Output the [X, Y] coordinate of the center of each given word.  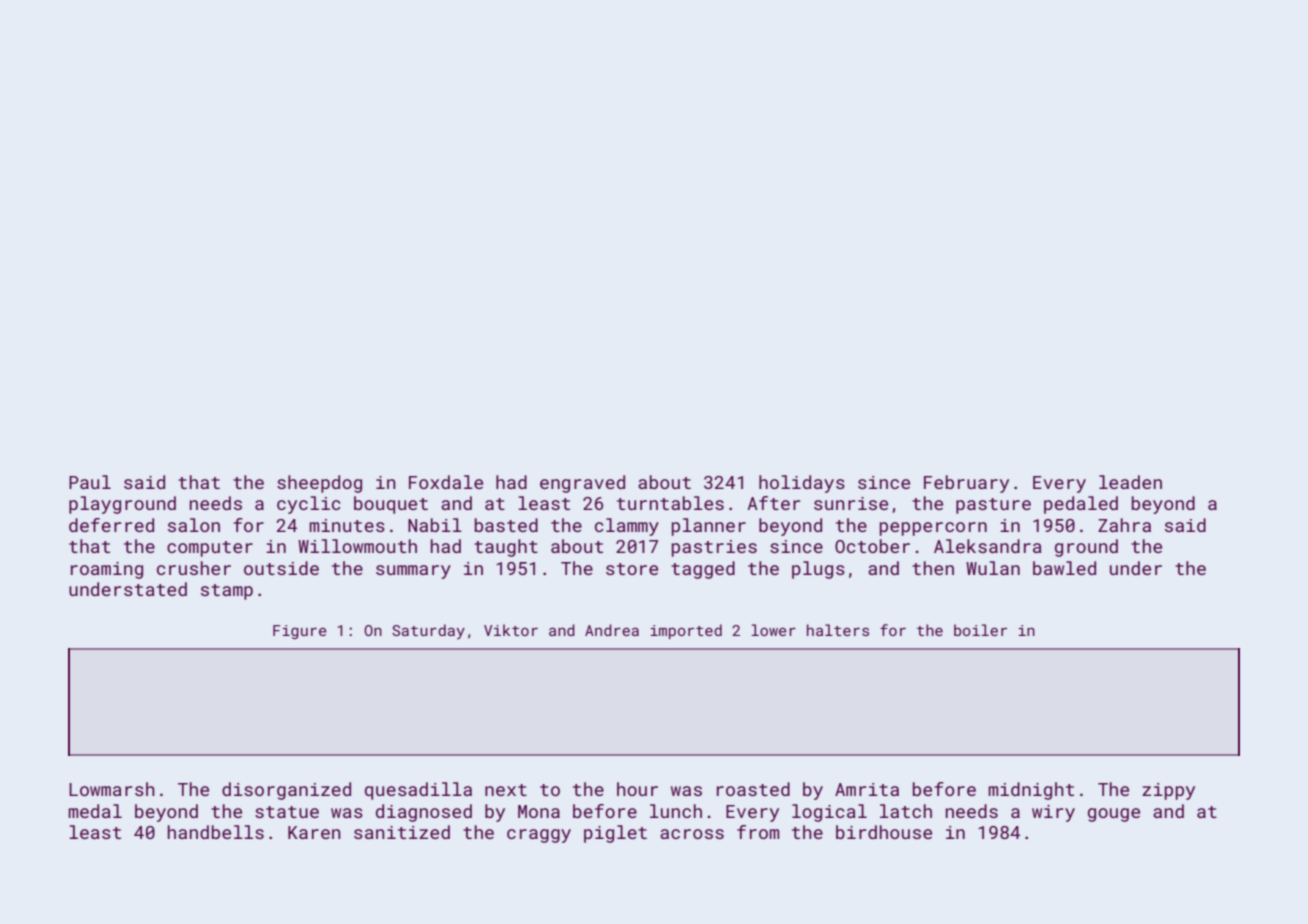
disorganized [286, 791]
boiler [980, 630]
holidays [802, 484]
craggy [539, 836]
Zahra [1124, 525]
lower [773, 630]
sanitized [402, 832]
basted [506, 525]
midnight [1031, 791]
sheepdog [319, 484]
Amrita [867, 789]
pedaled [1081, 505]
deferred [111, 525]
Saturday [428, 631]
